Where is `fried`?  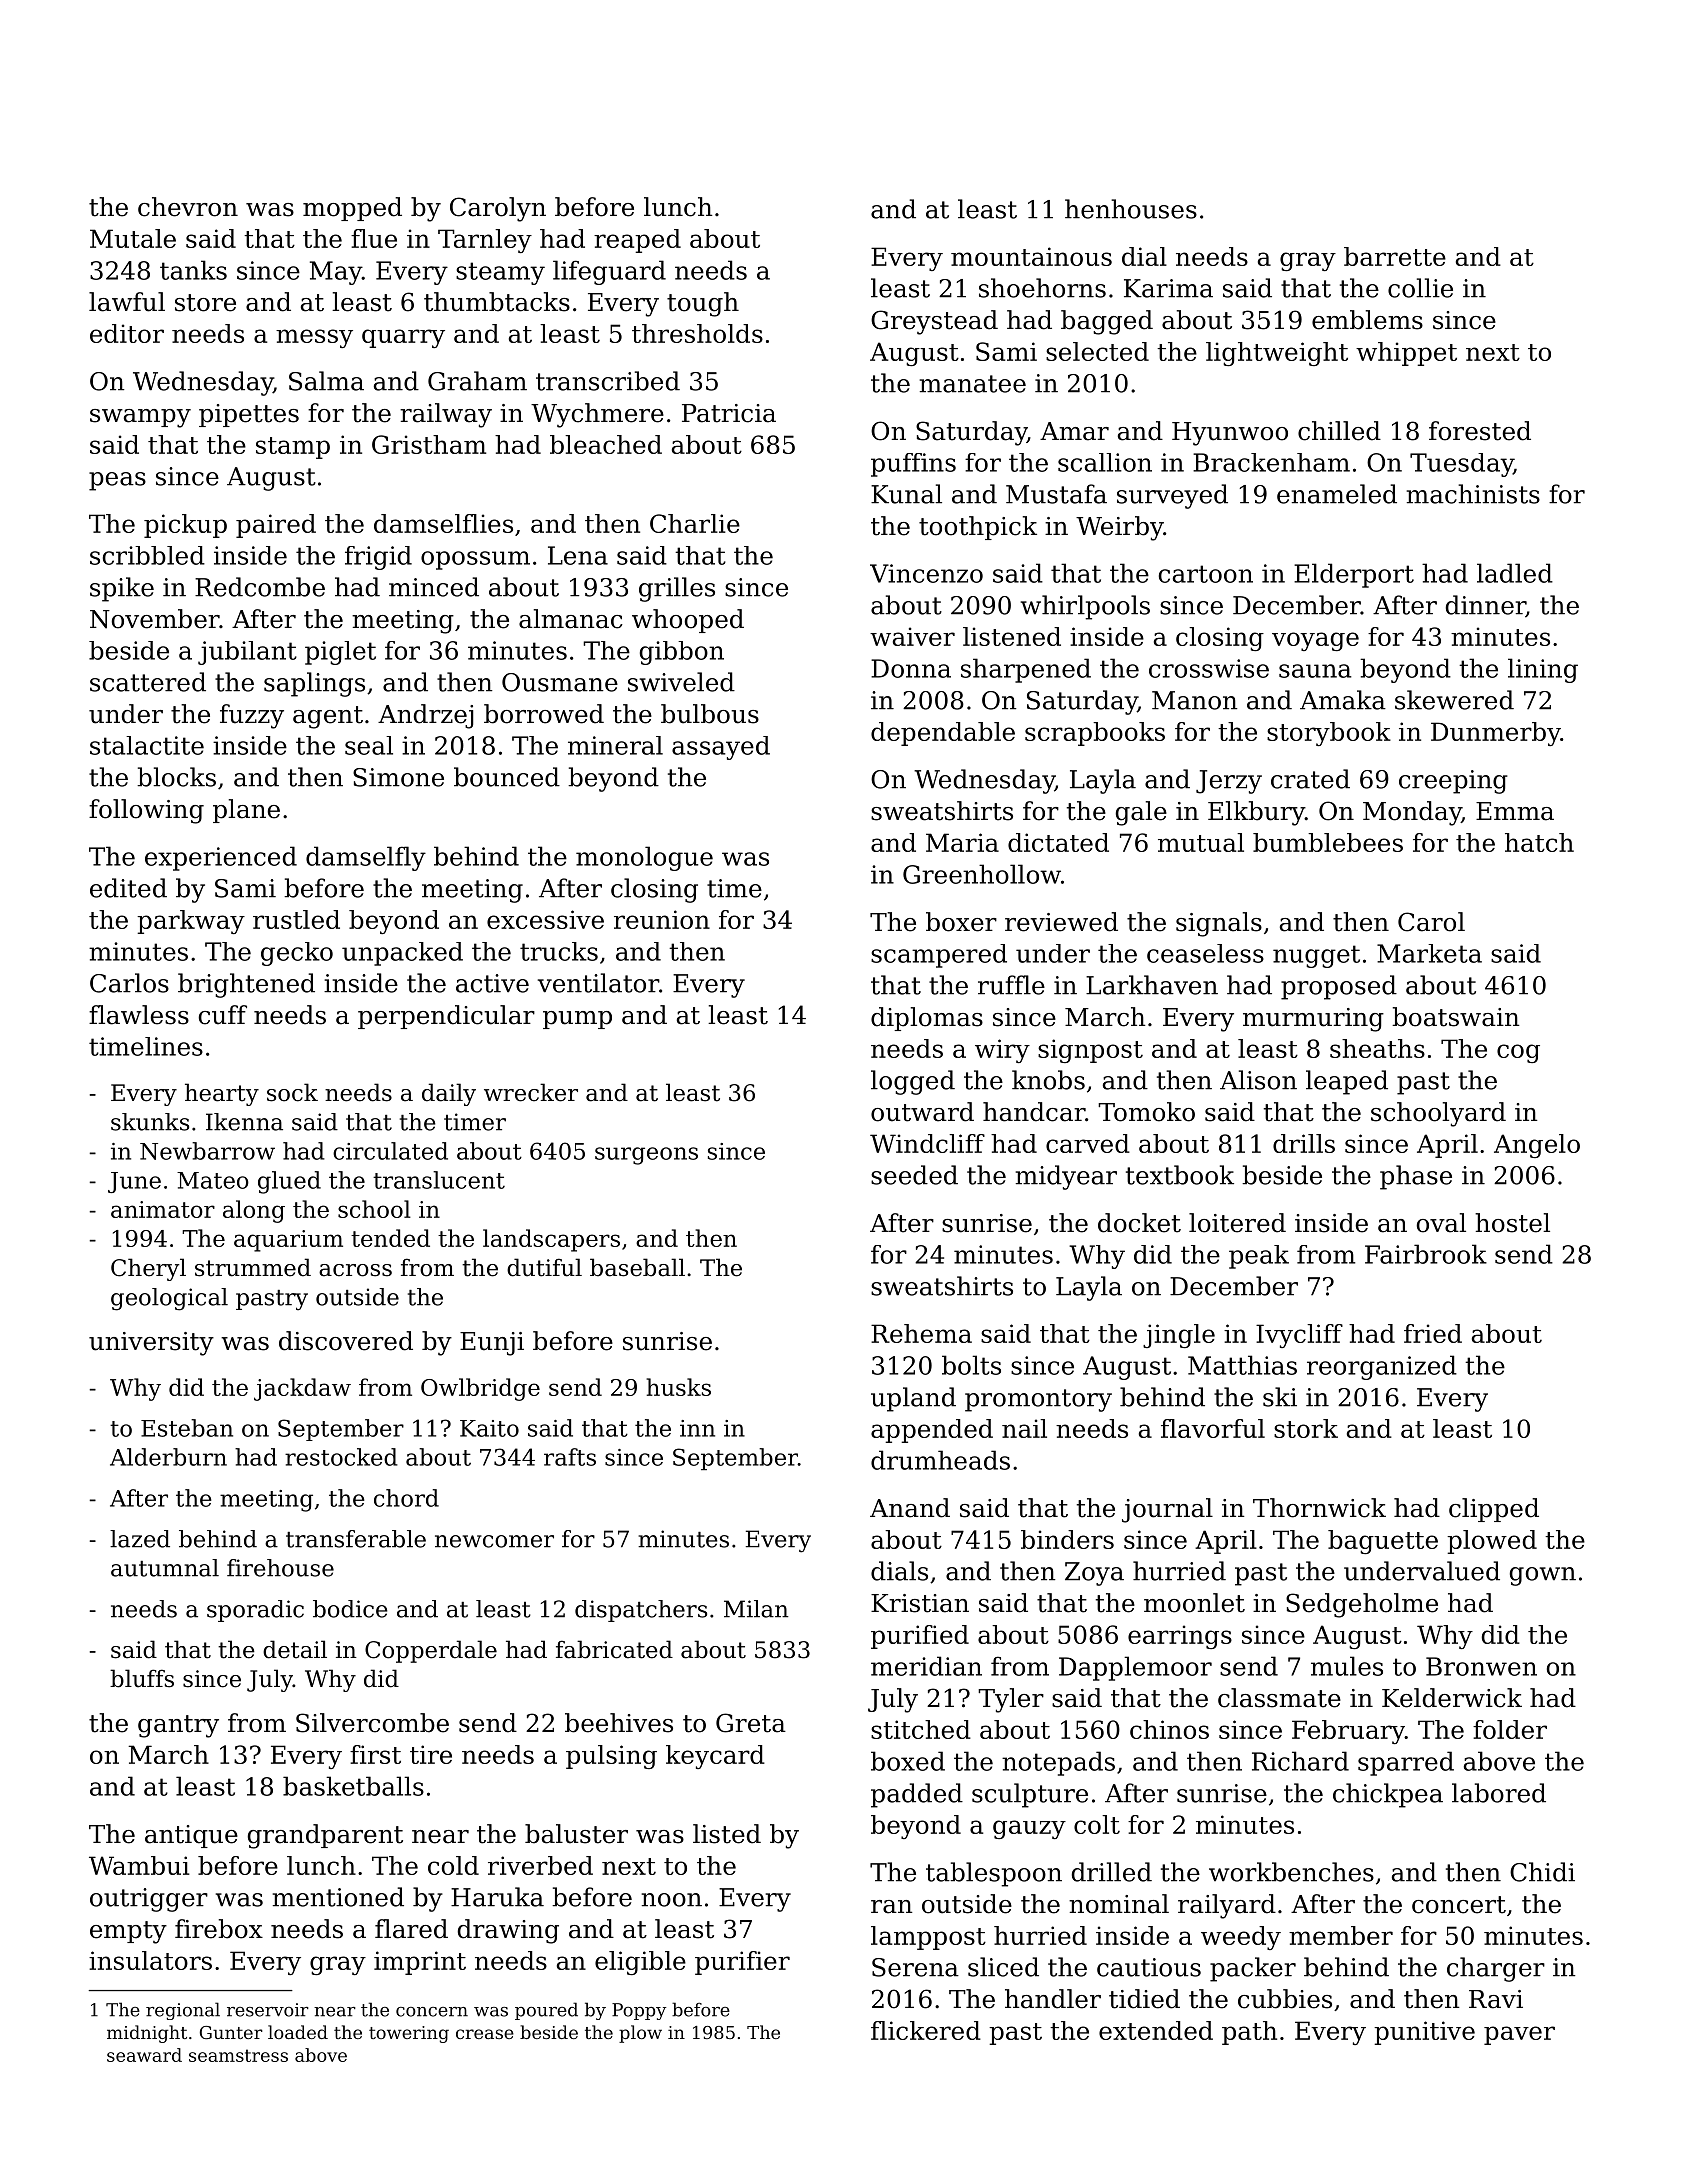
fried is located at coordinates (1433, 1333).
